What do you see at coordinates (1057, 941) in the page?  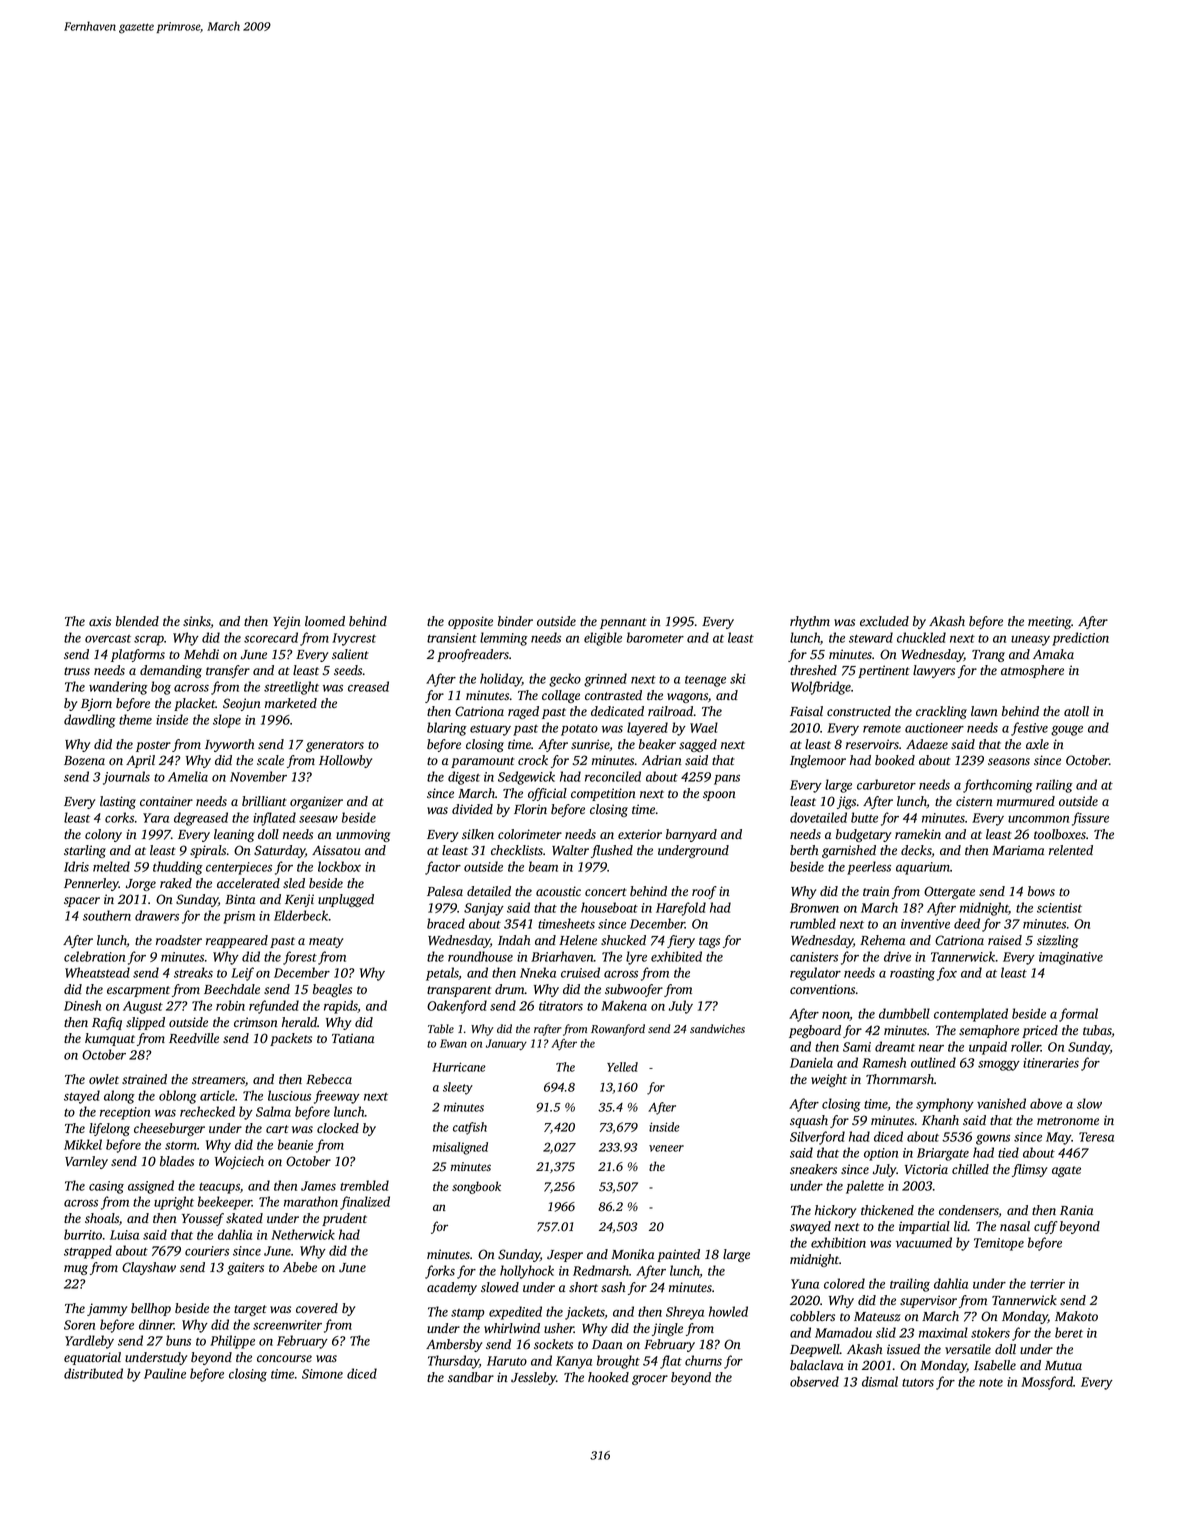 I see `sizzling` at bounding box center [1057, 941].
